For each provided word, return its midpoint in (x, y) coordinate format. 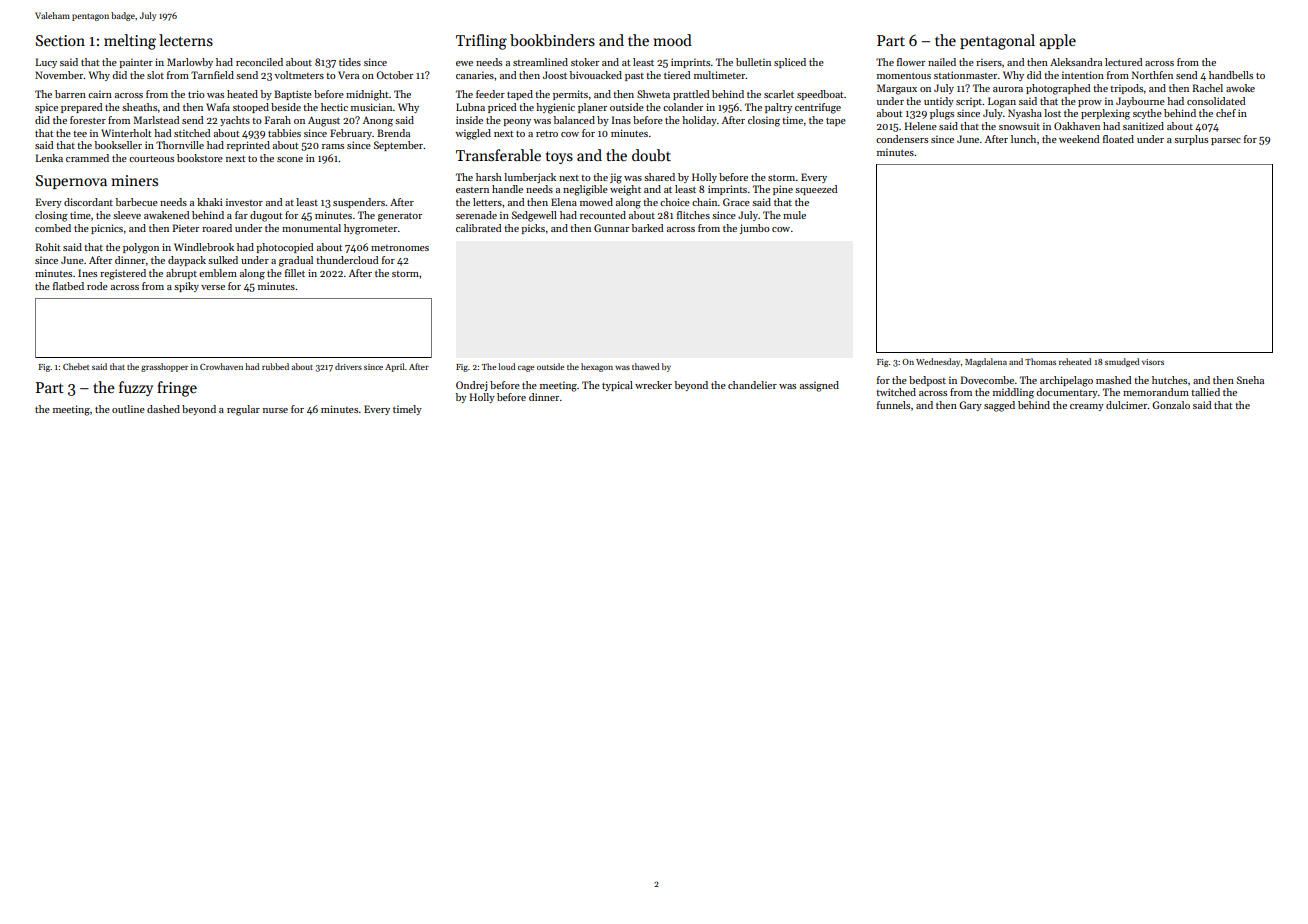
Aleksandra (1076, 62)
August (324, 121)
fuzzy (136, 388)
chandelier (752, 385)
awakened (166, 215)
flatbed (68, 286)
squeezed (816, 190)
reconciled (259, 62)
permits (570, 95)
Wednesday (938, 362)
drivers (348, 366)
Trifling (481, 42)
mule (794, 215)
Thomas (1040, 361)
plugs (942, 114)
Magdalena (986, 362)
